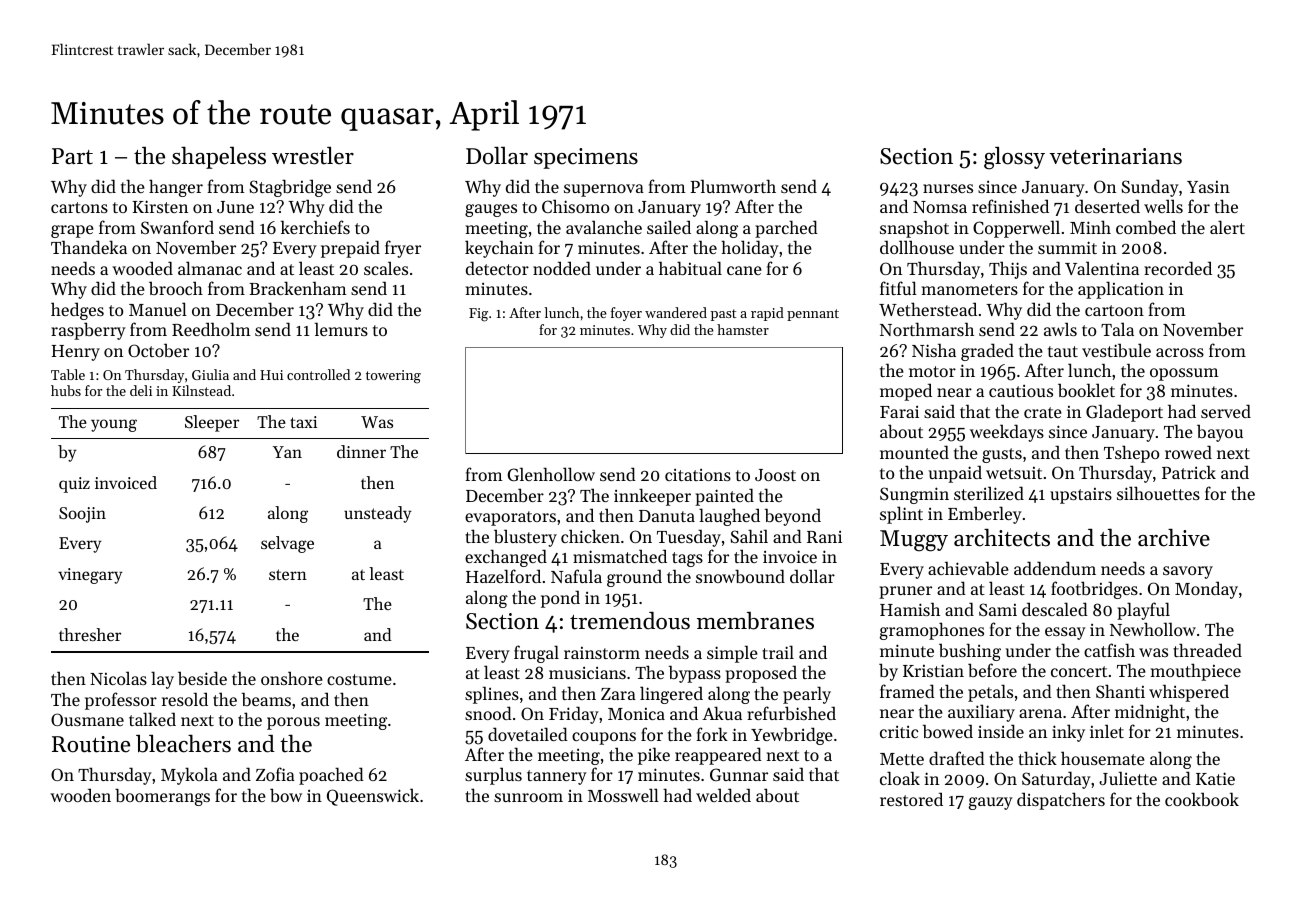 This screenshot has width=1308, height=924. I want to click on Giulia, so click(210, 374).
